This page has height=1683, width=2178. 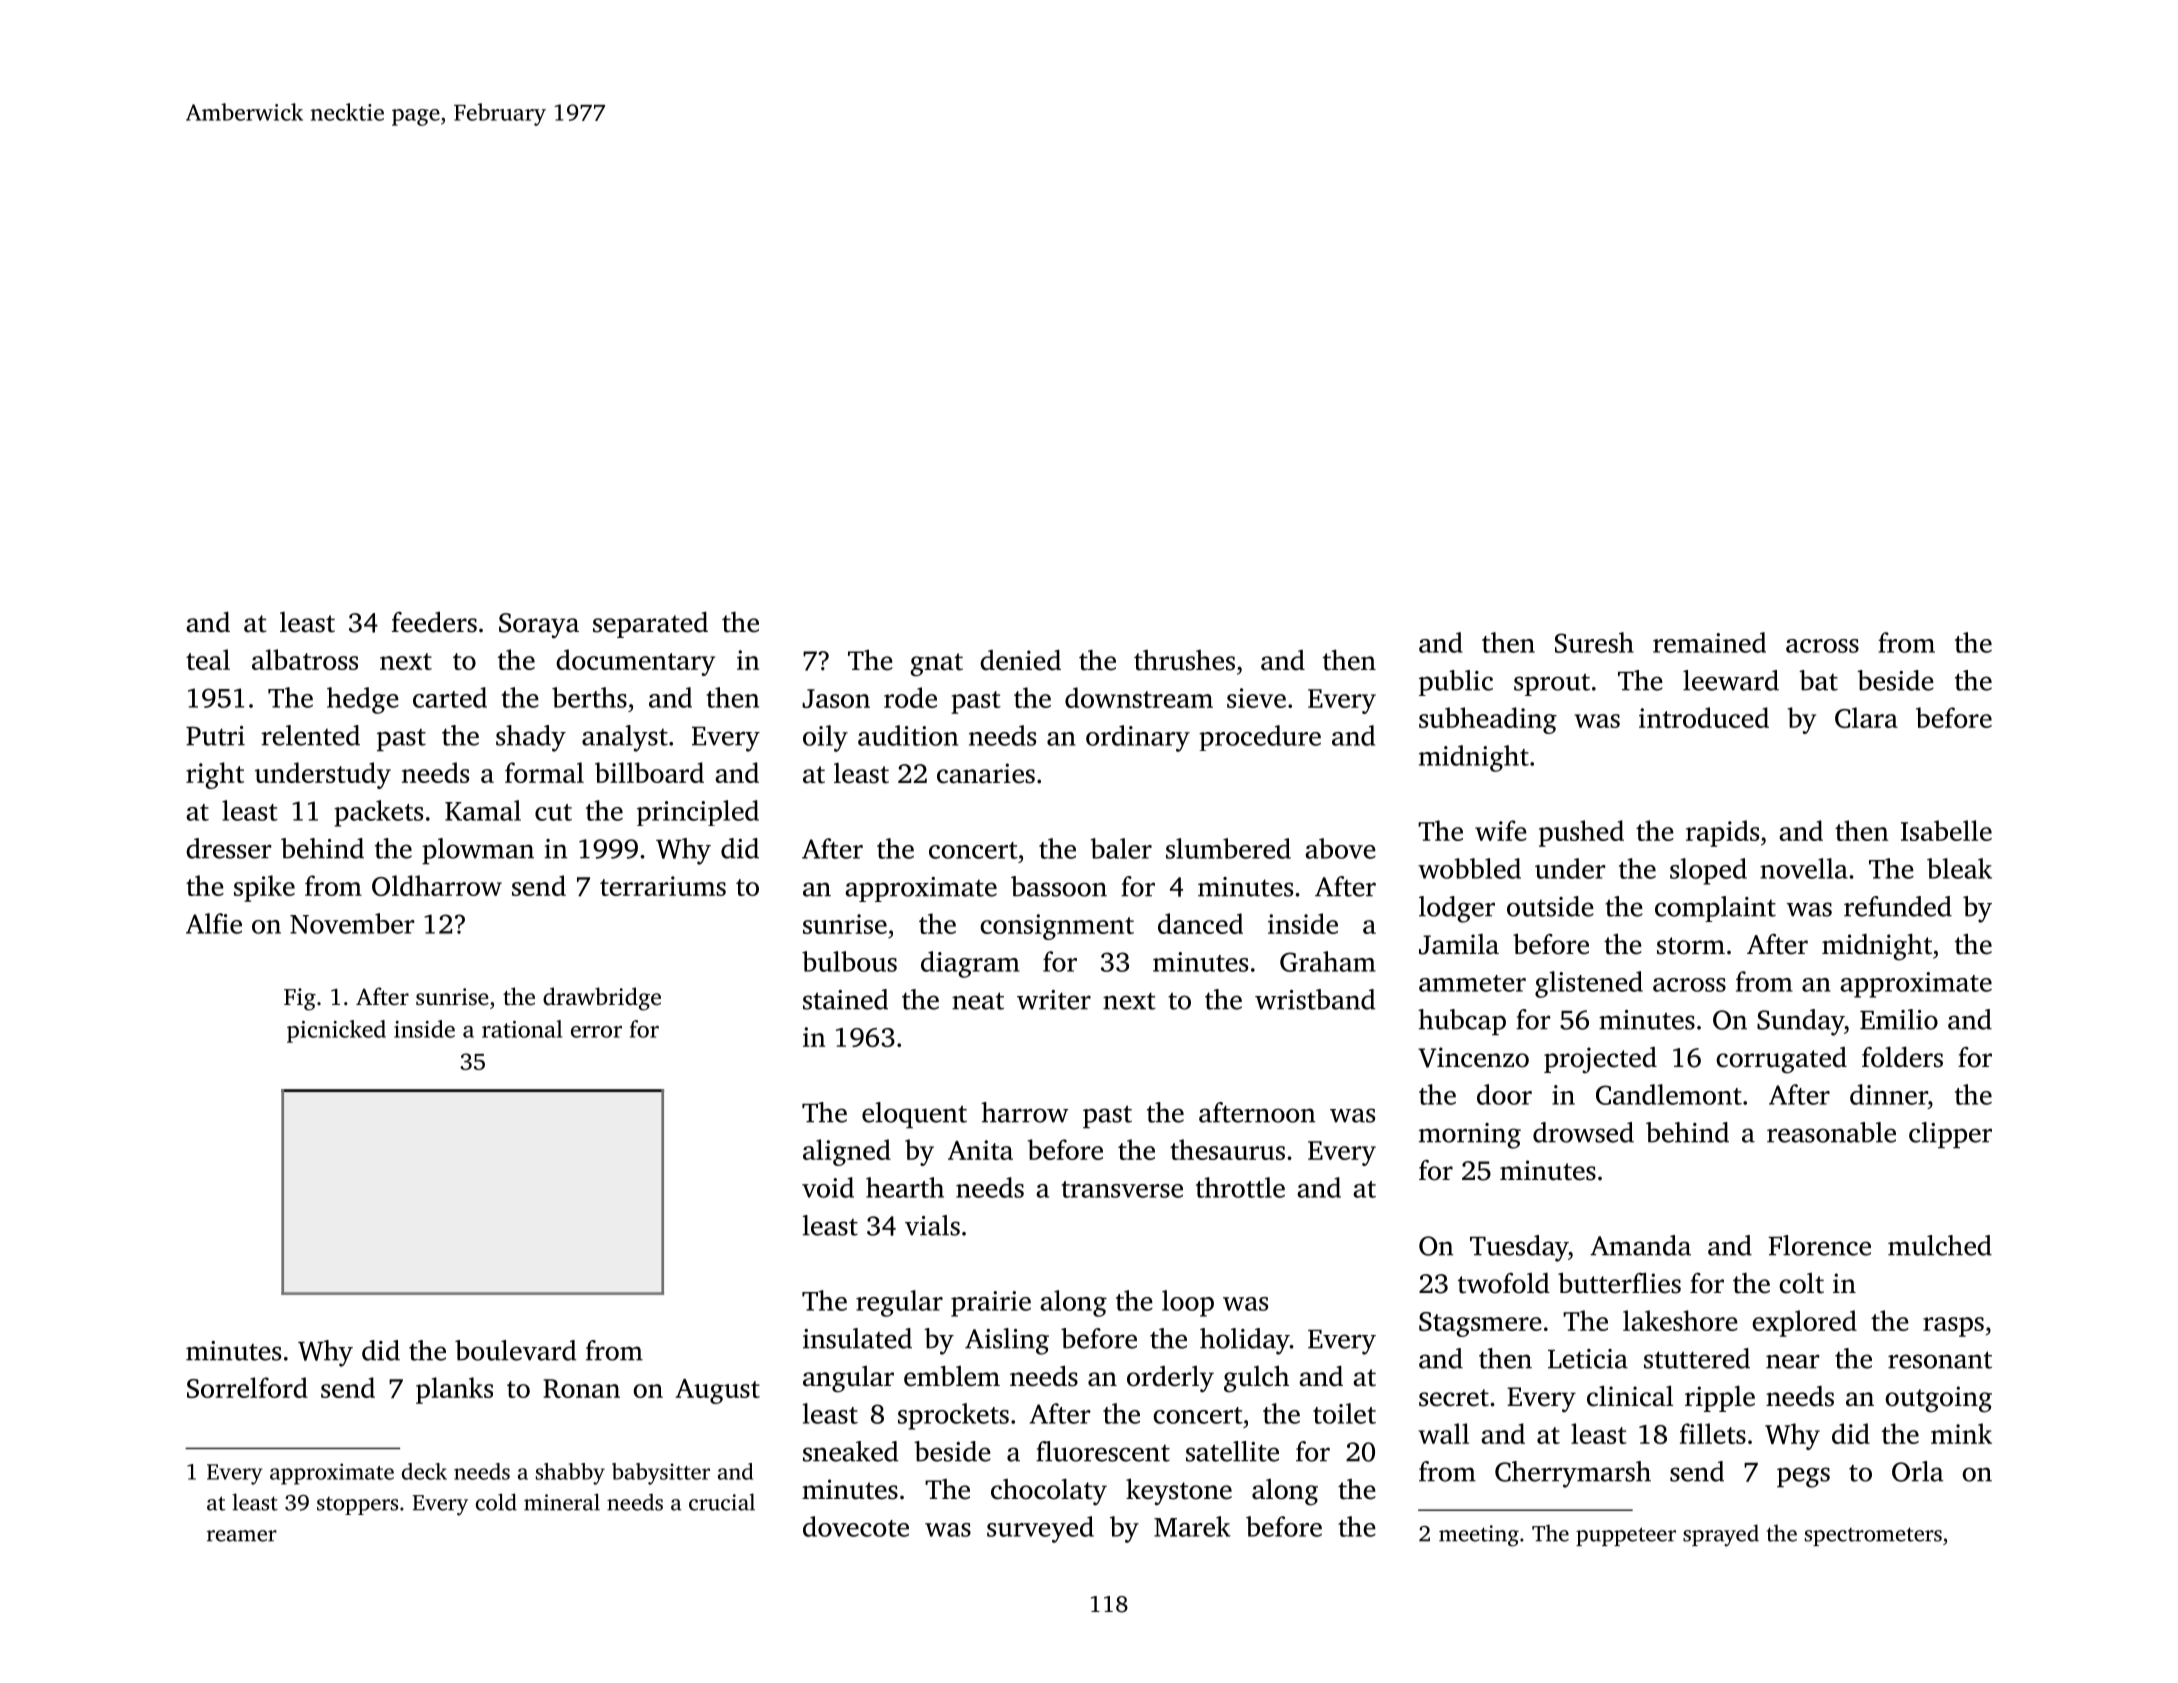 What do you see at coordinates (336, 1031) in the page?
I see `picnicked` at bounding box center [336, 1031].
